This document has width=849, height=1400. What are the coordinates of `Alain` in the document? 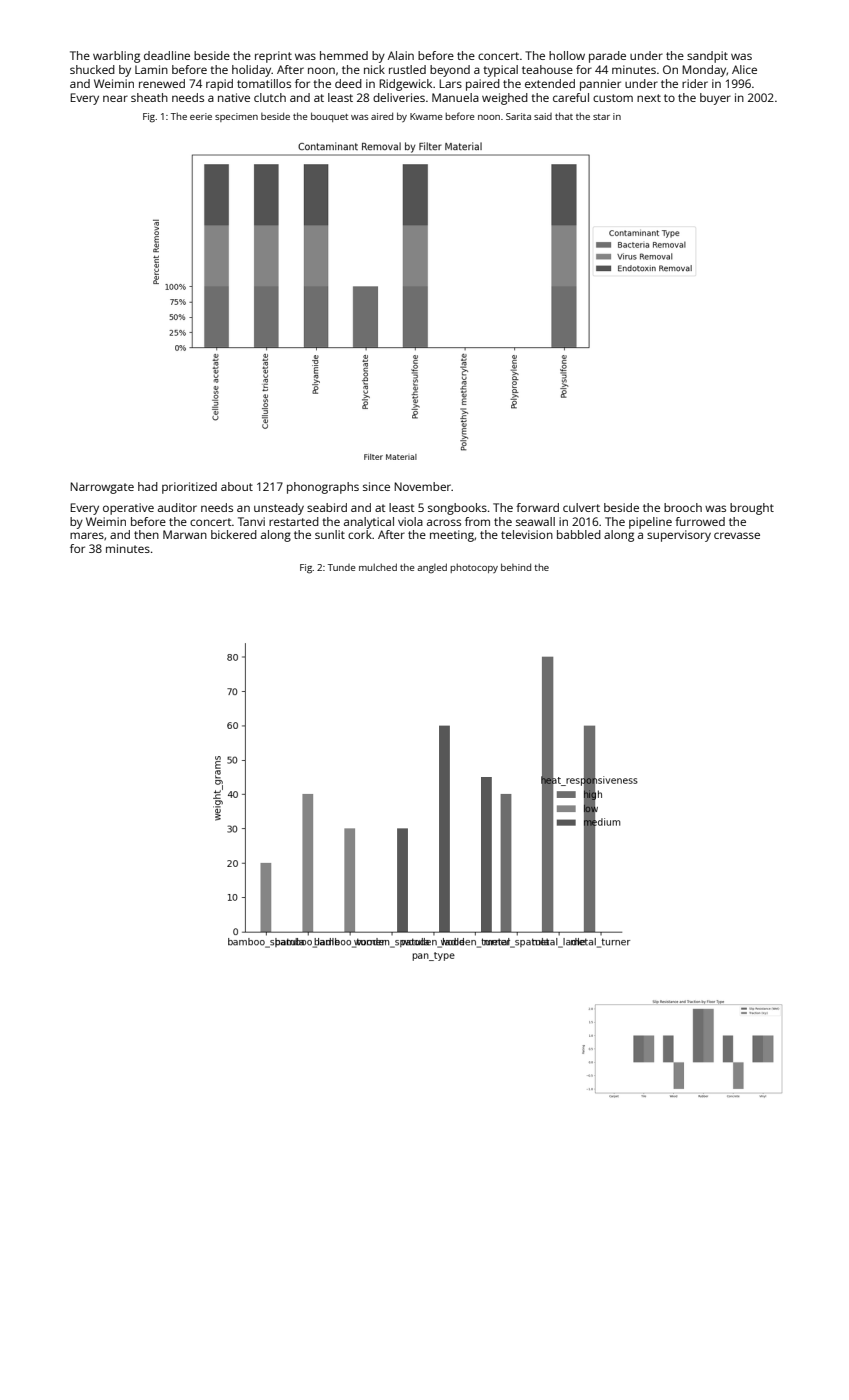 It's located at (401, 55).
